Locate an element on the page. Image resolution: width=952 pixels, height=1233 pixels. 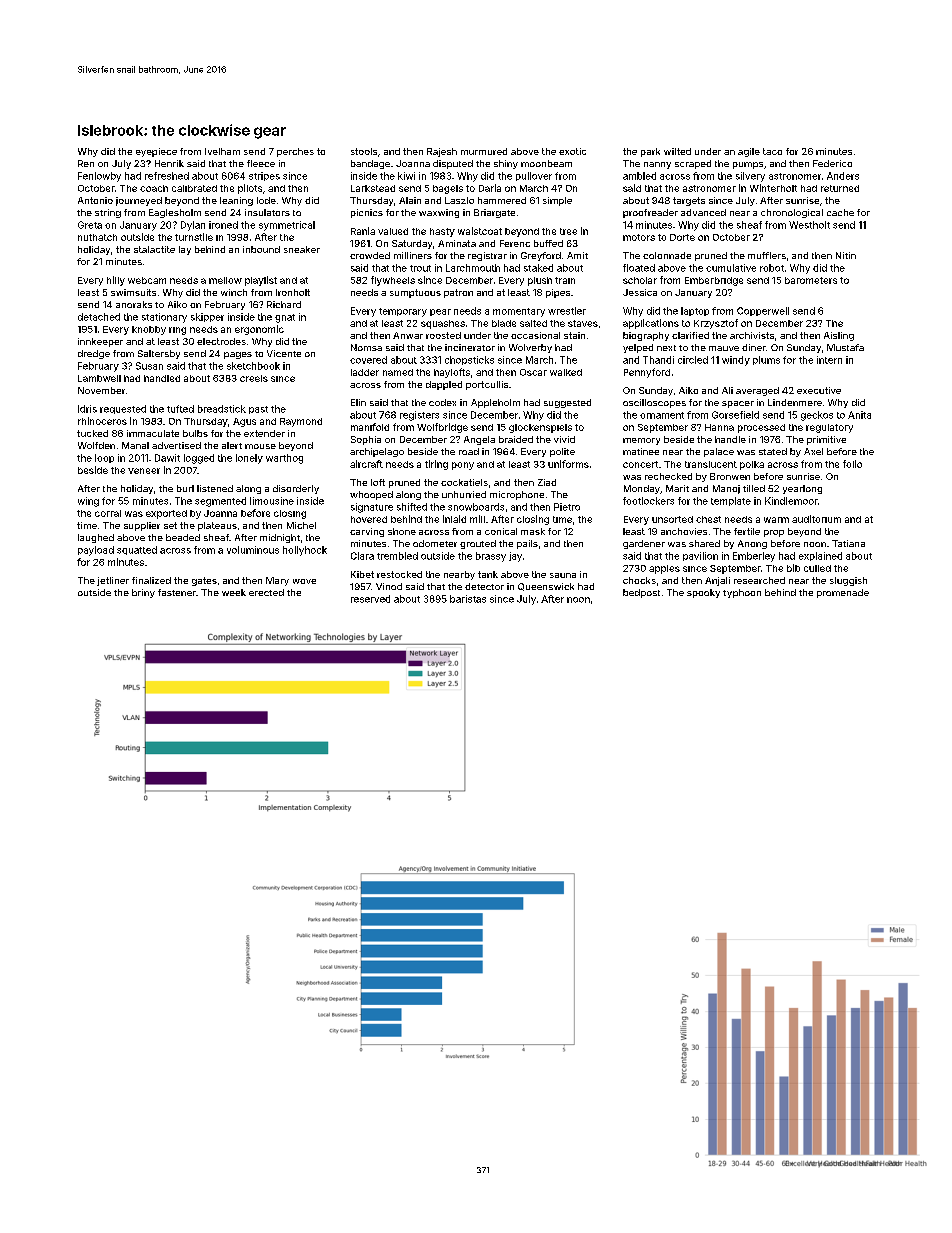
Lindenmere is located at coordinates (795, 402).
